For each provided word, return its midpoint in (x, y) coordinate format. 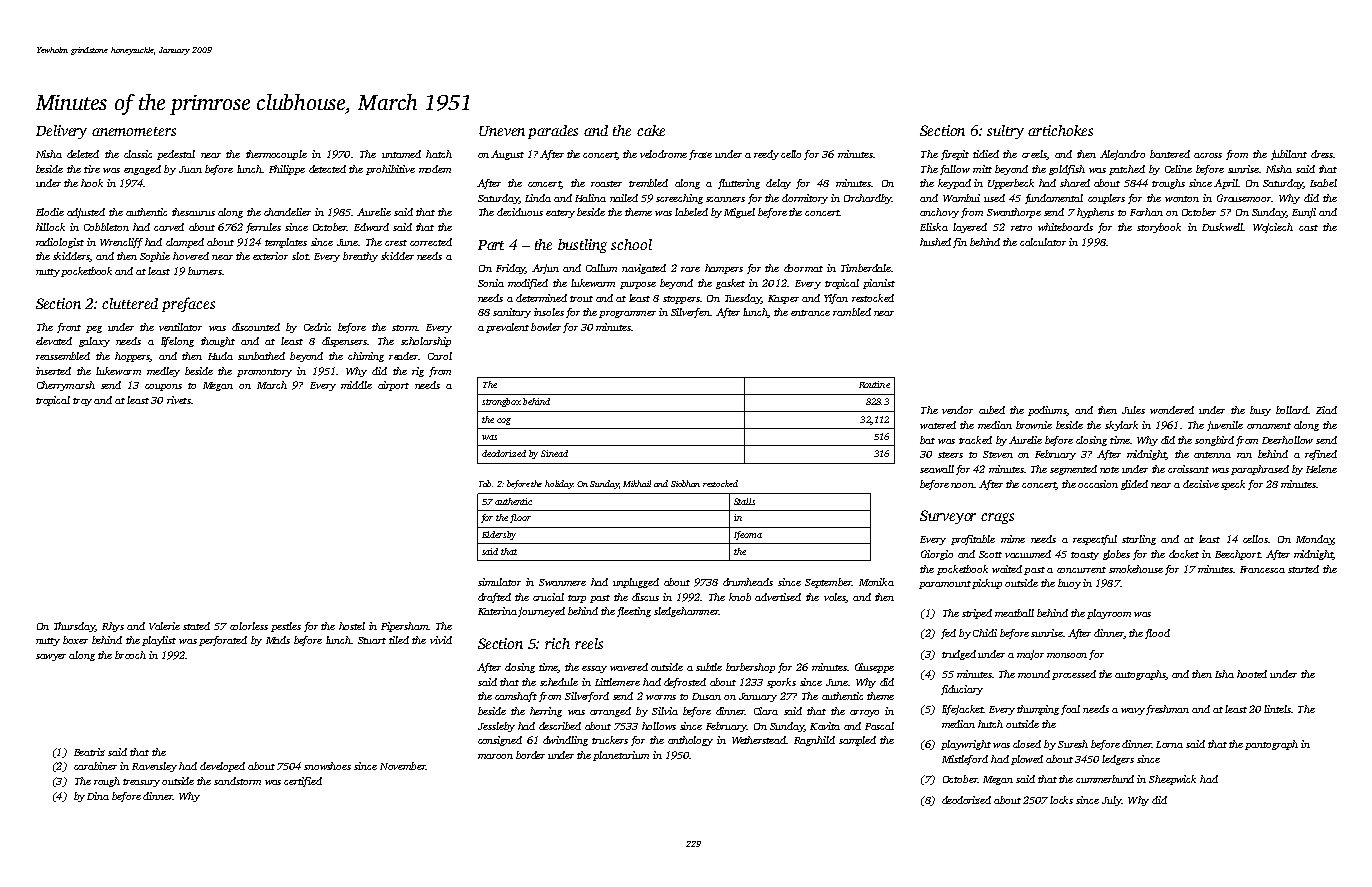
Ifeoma (748, 535)
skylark (1121, 426)
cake (651, 130)
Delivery (61, 132)
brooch (130, 655)
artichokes (1060, 130)
